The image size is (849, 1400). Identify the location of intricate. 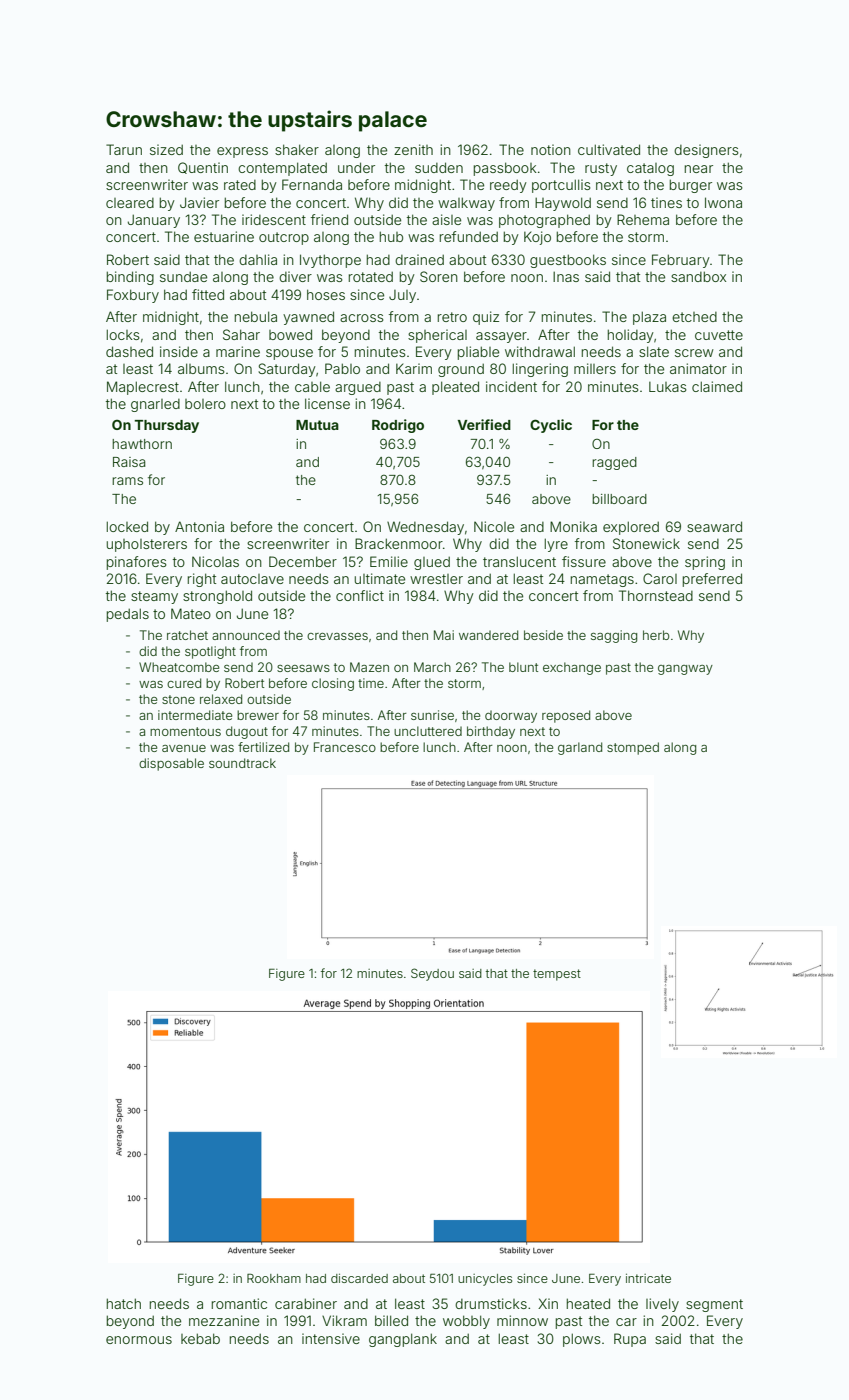
(648, 1278).
